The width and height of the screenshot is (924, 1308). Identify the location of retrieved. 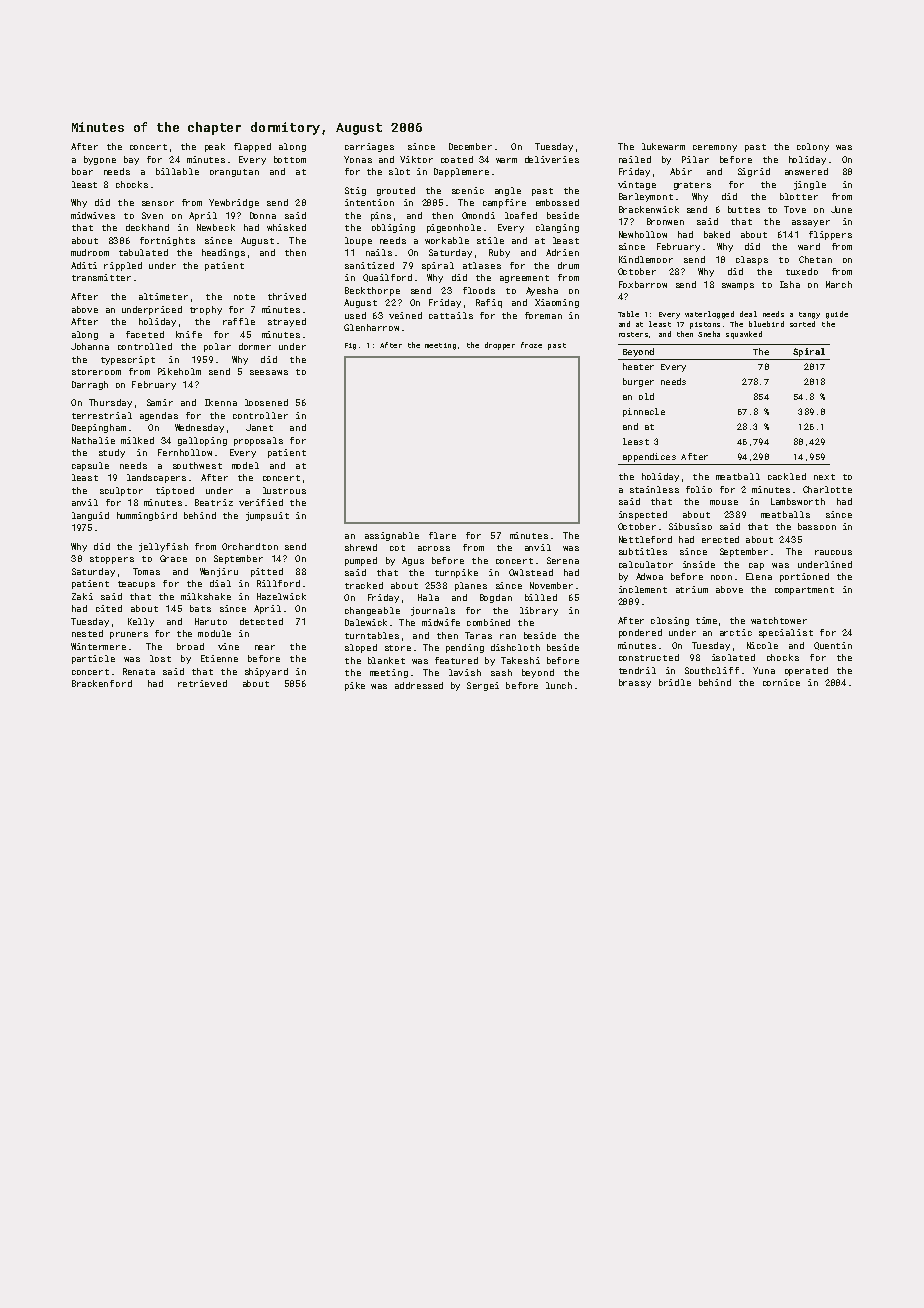
(202, 683).
